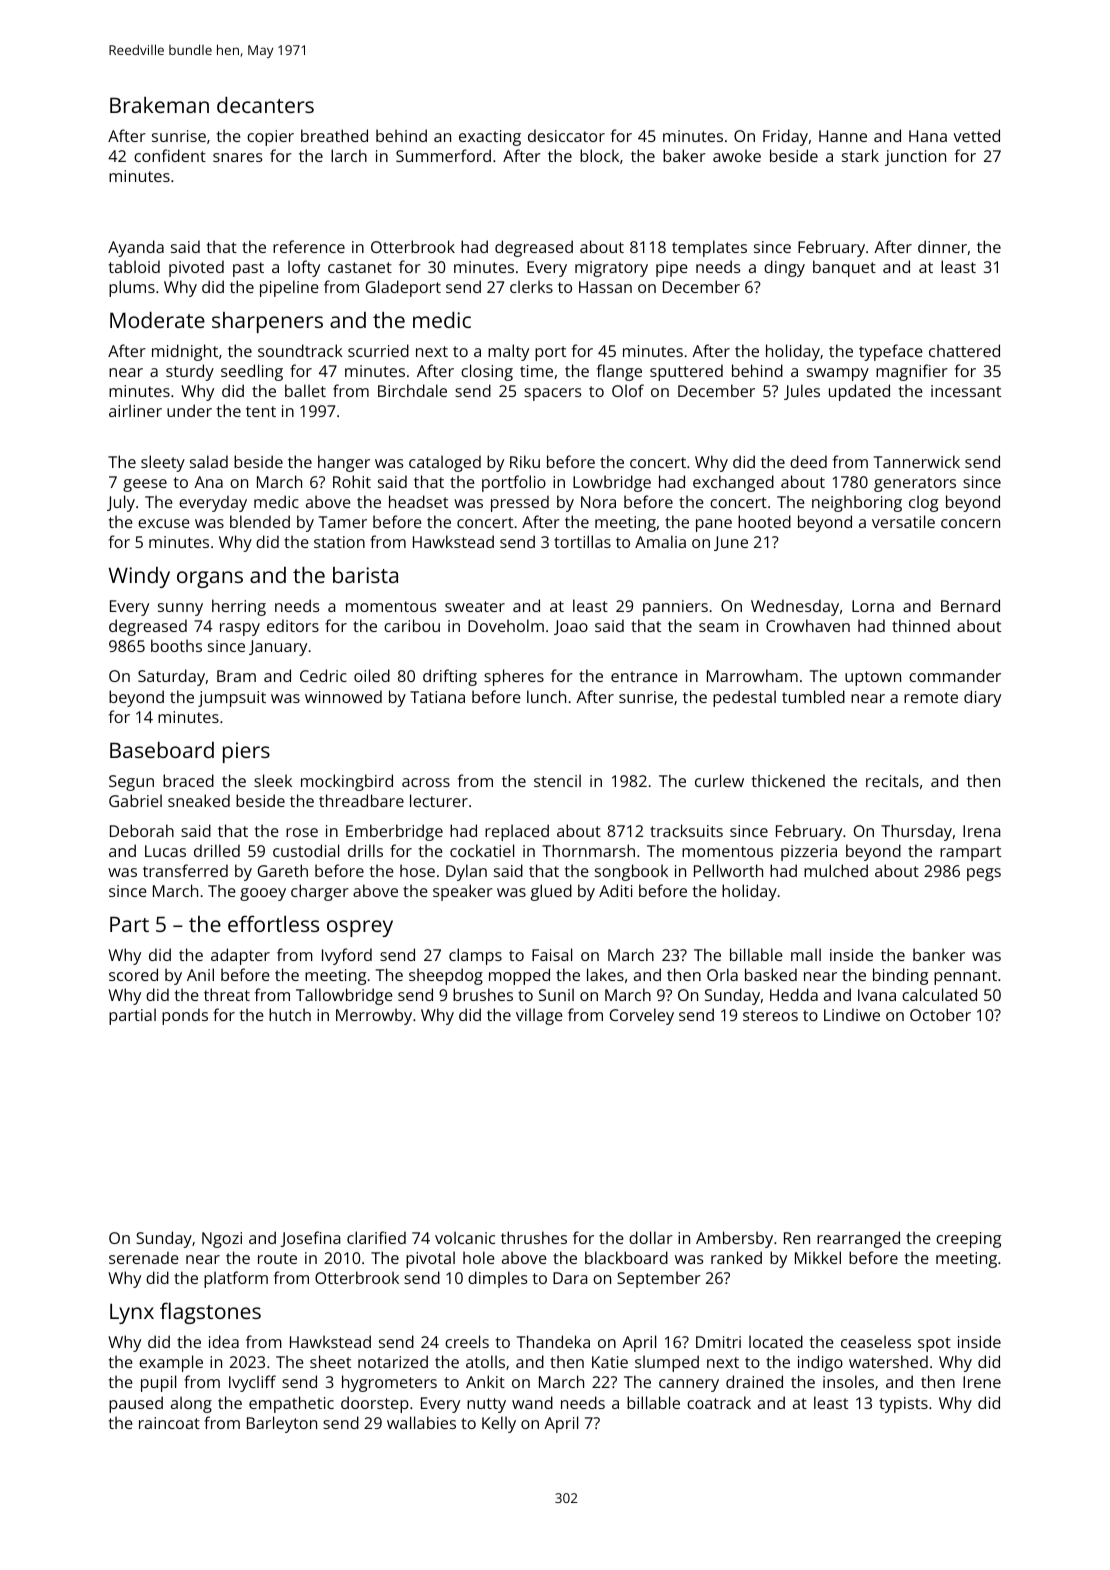 The width and height of the screenshot is (1110, 1570). I want to click on Moderate, so click(157, 320).
